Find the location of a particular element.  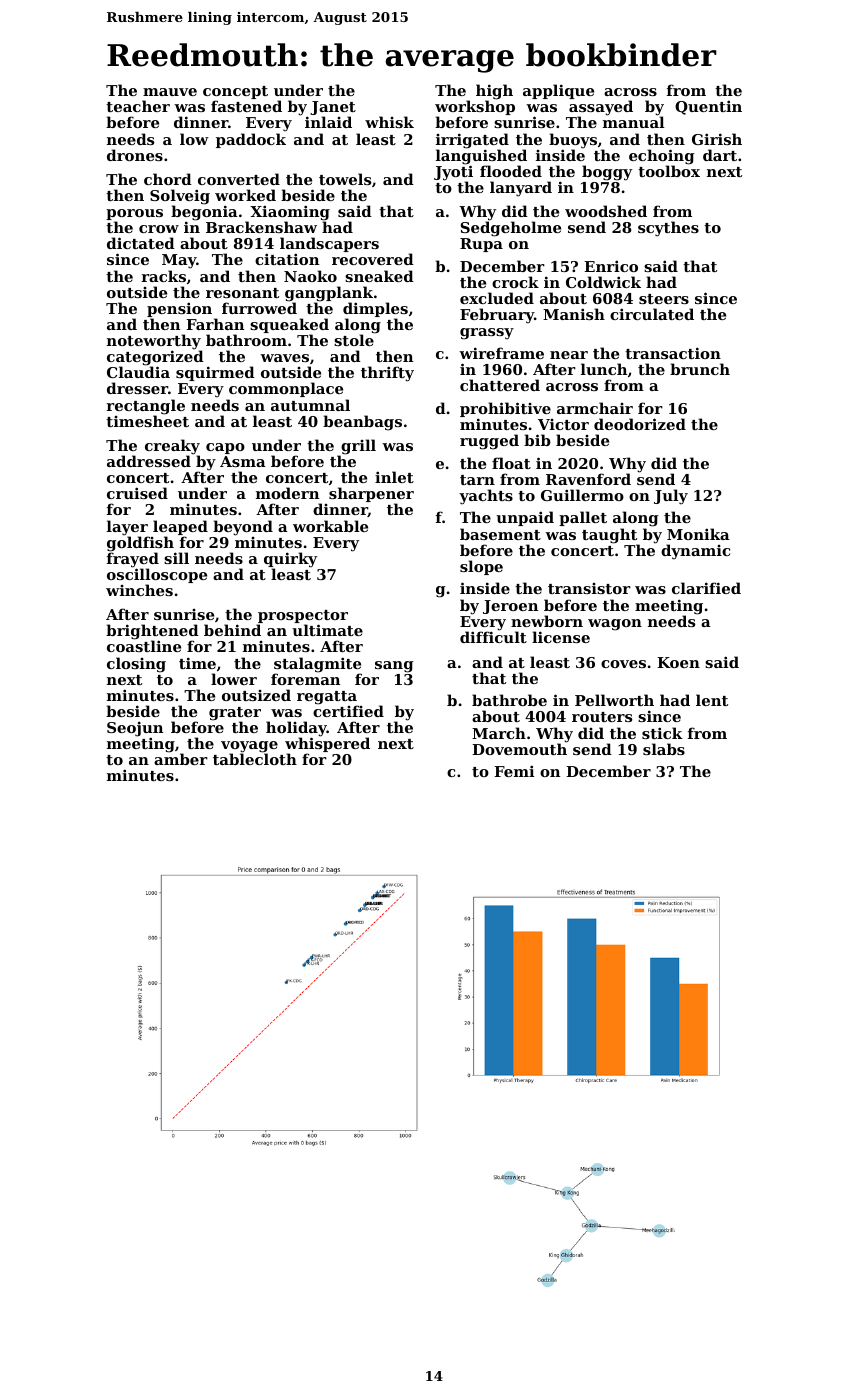

Rupa is located at coordinates (481, 245).
